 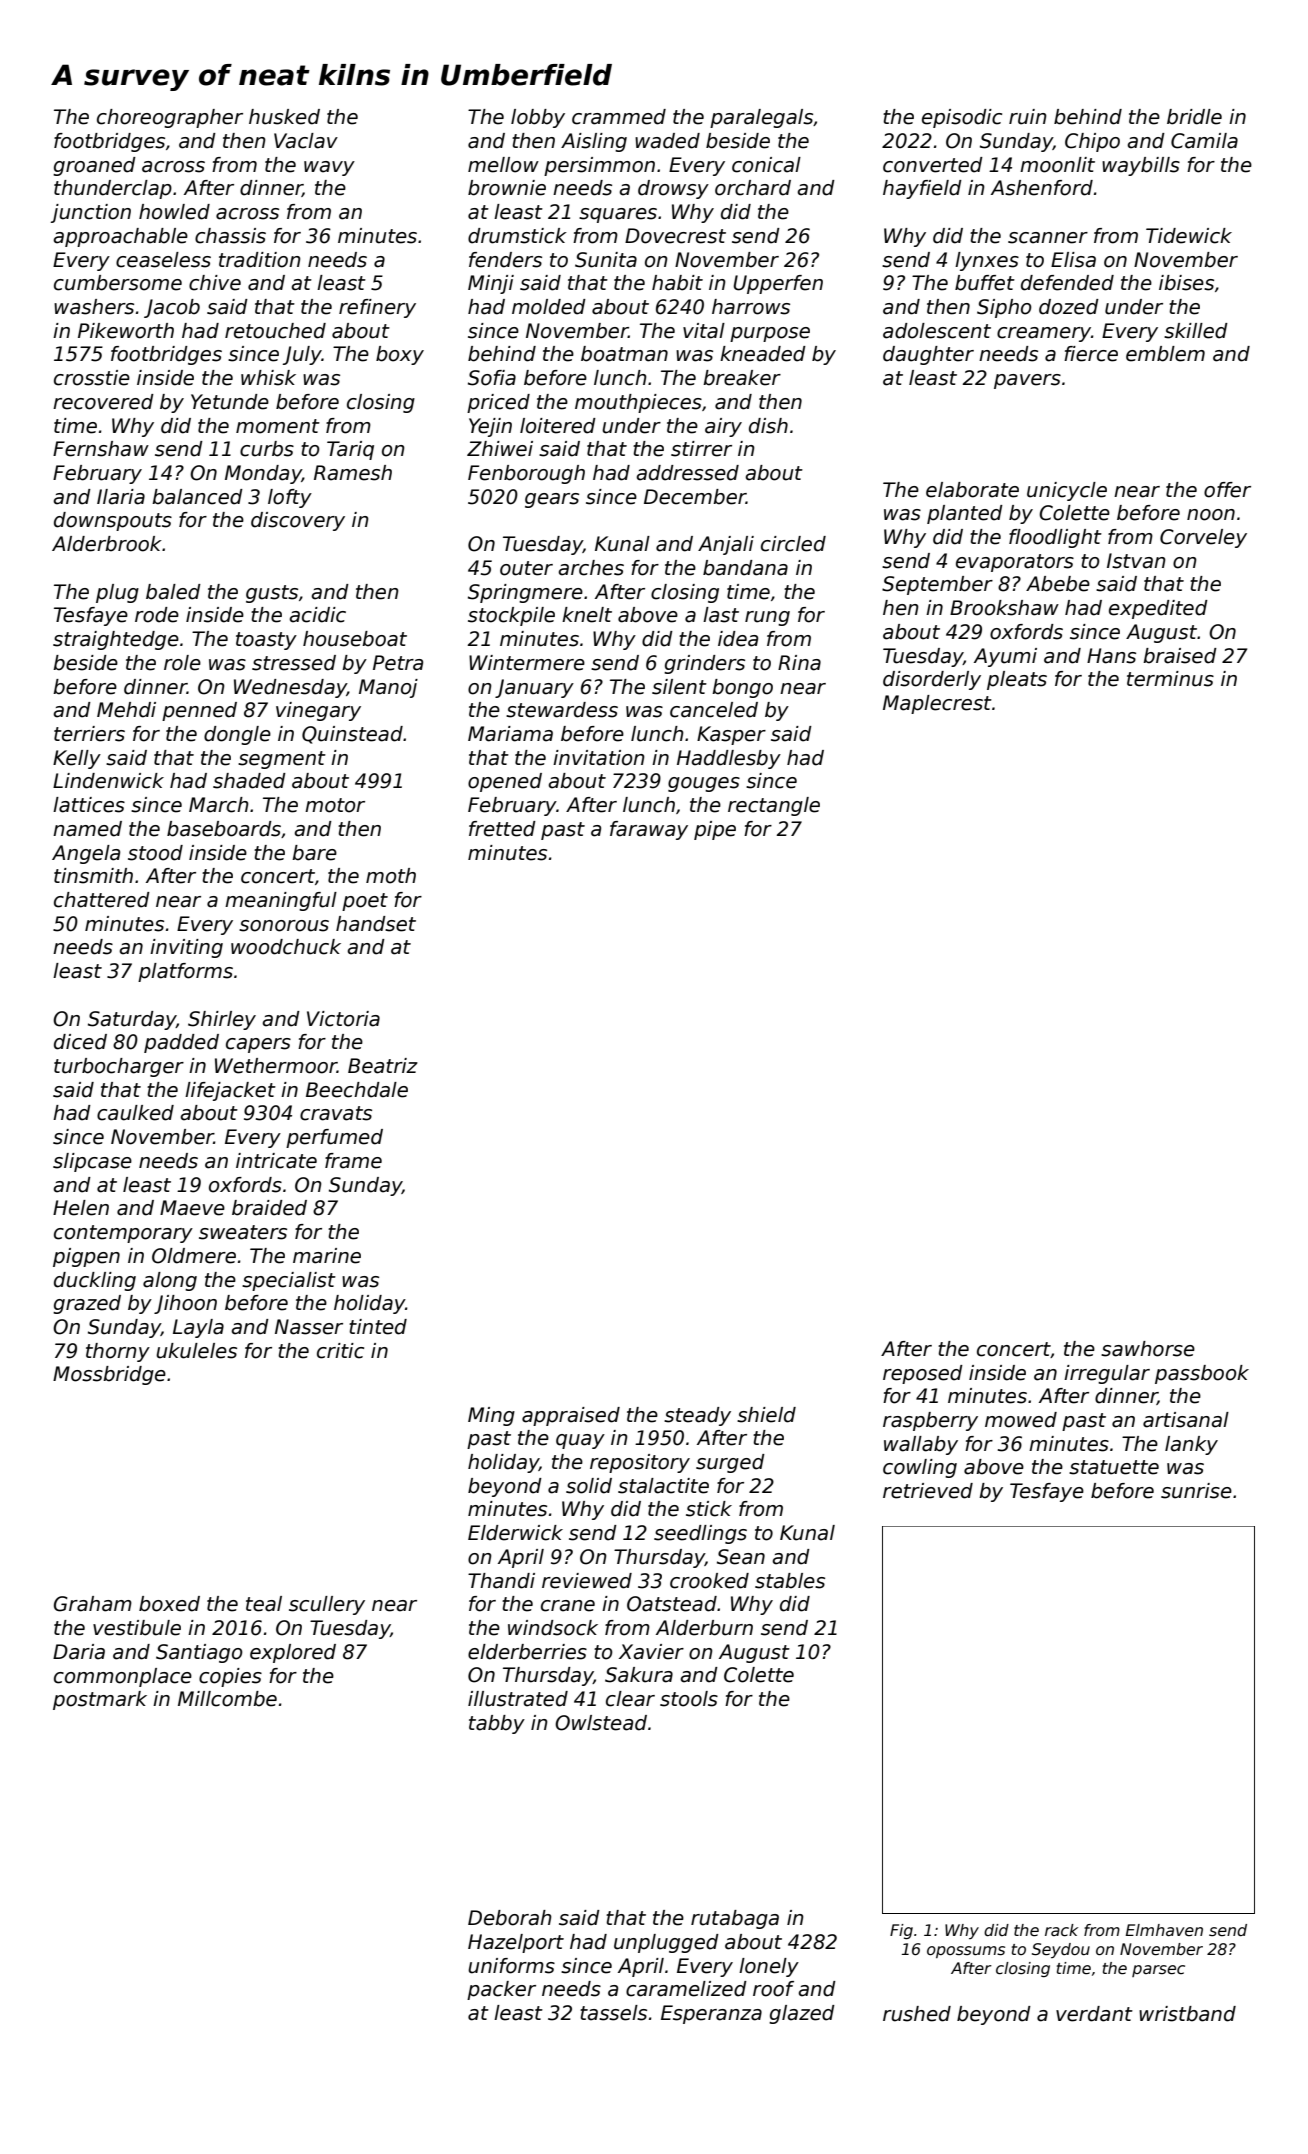 What do you see at coordinates (766, 1415) in the page?
I see `shield` at bounding box center [766, 1415].
